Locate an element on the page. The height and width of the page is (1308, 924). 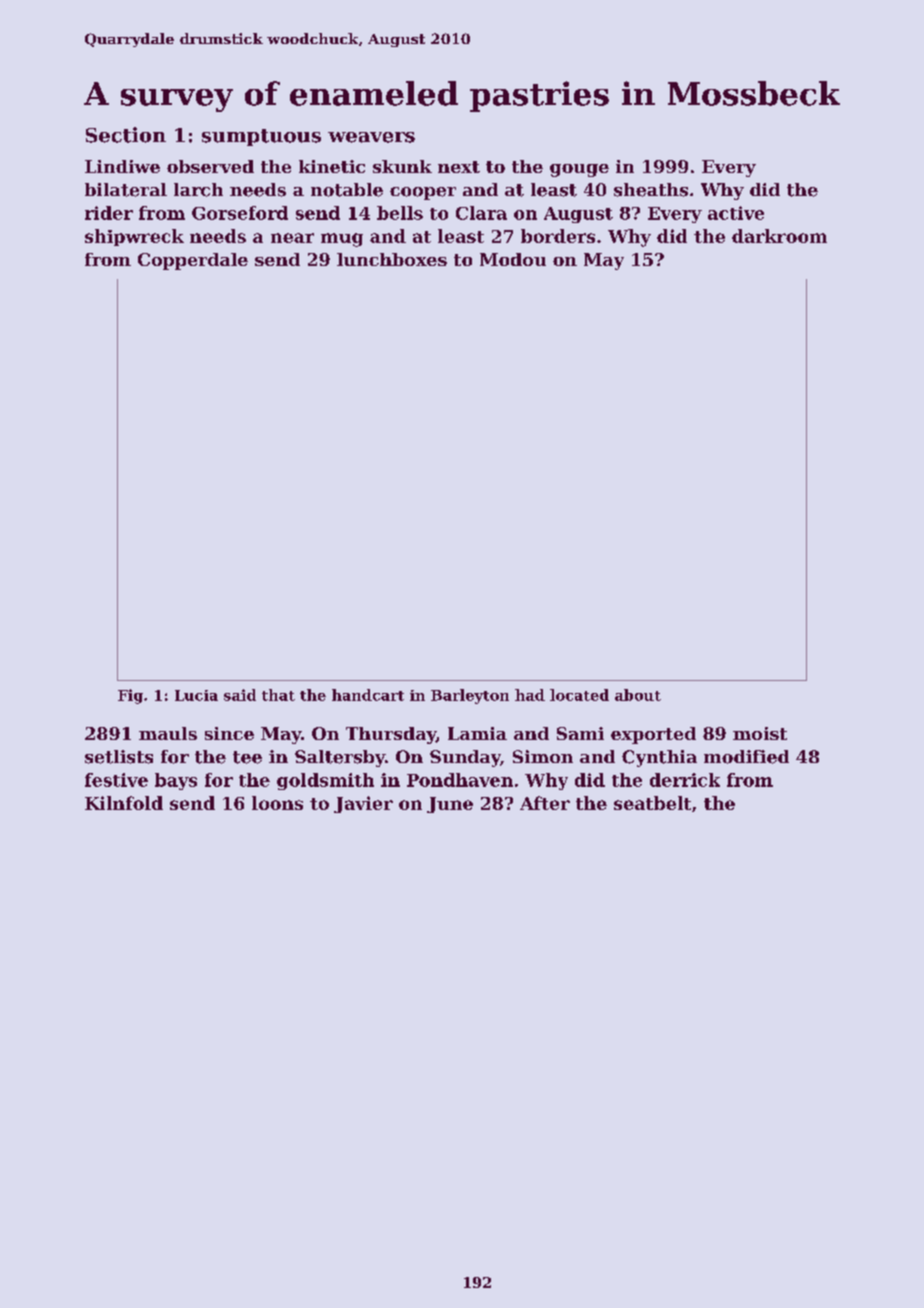
said is located at coordinates (240, 695).
